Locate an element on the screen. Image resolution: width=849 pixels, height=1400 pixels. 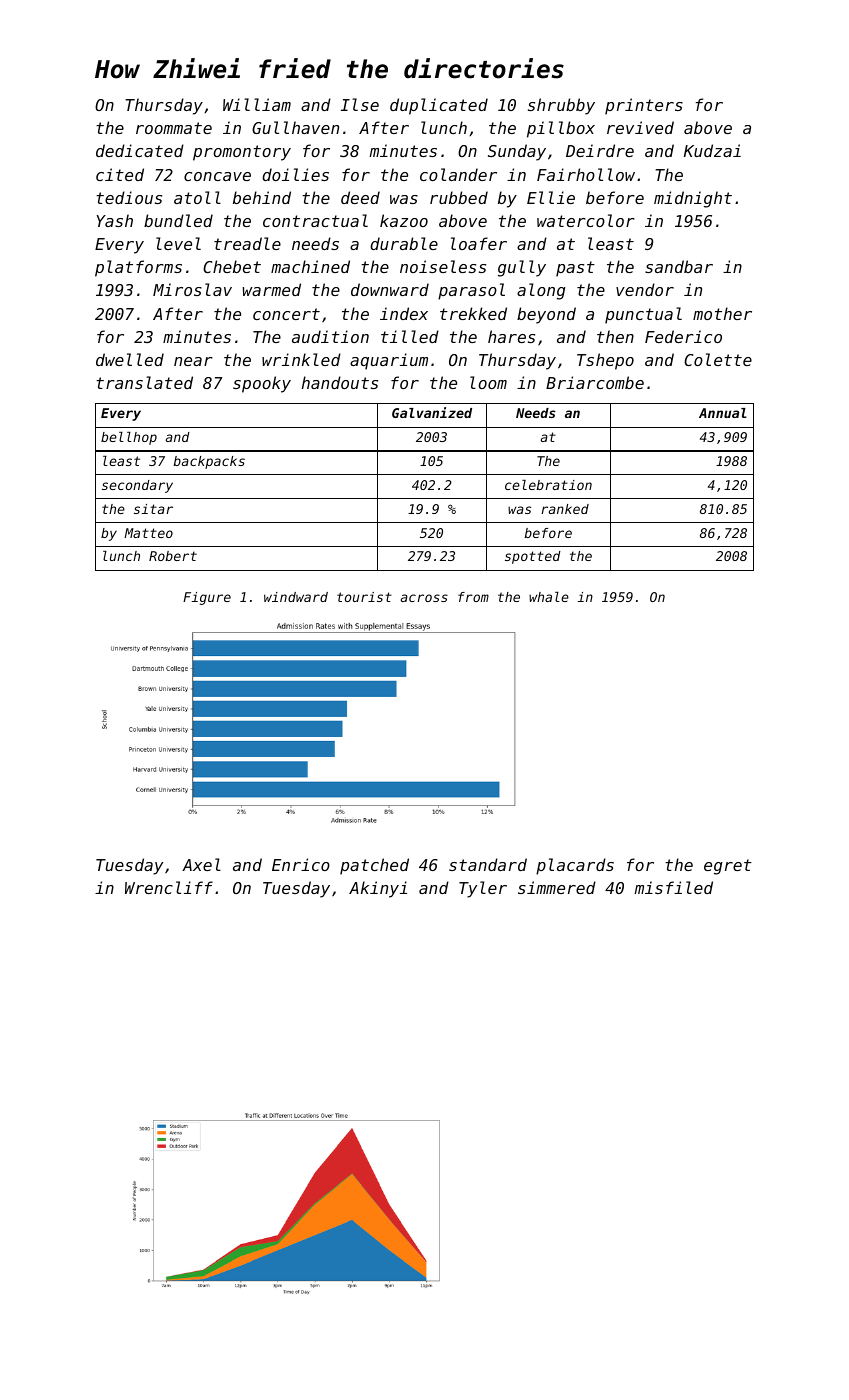
whale is located at coordinates (549, 597).
